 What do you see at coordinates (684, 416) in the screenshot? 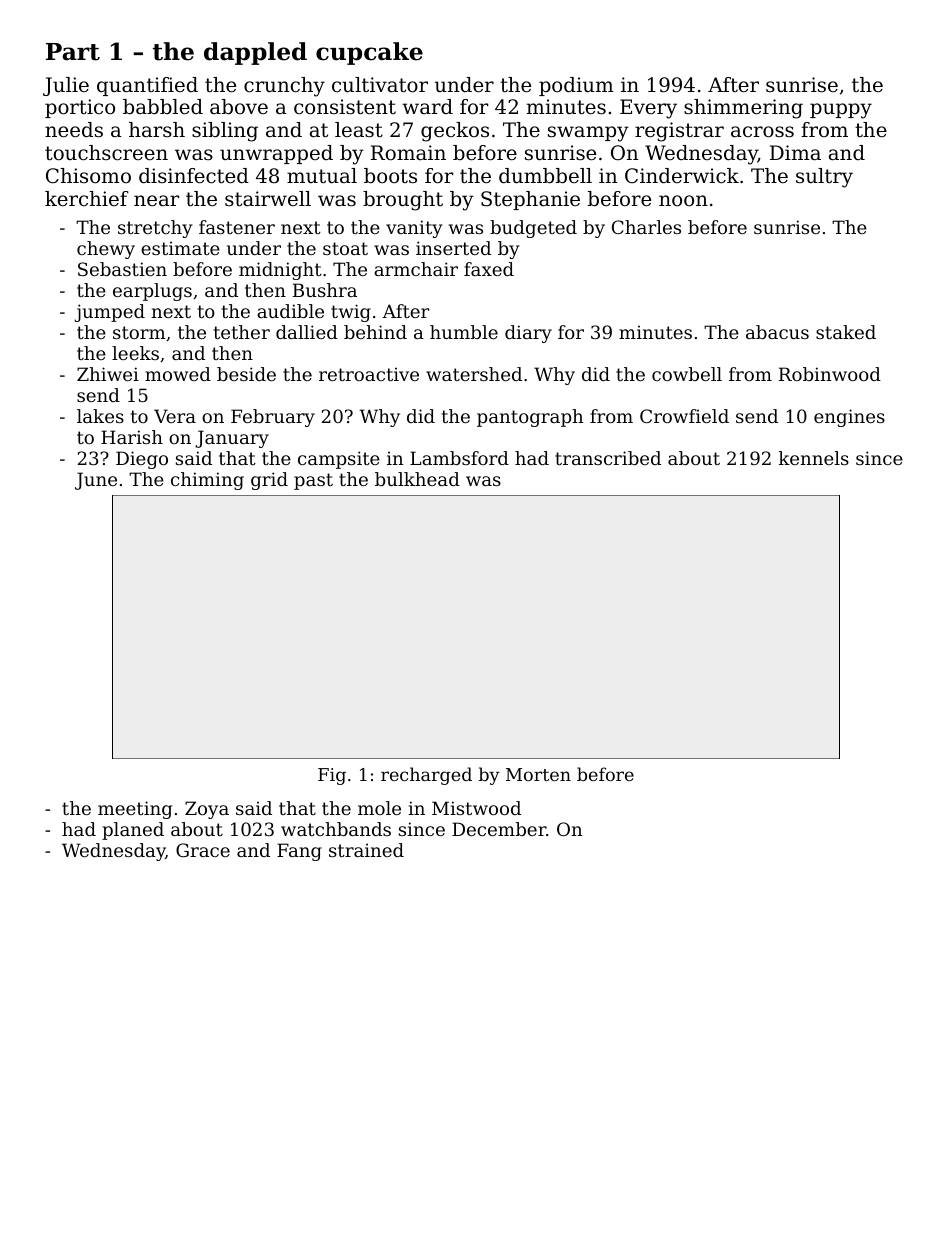
I see `Crowfield` at bounding box center [684, 416].
